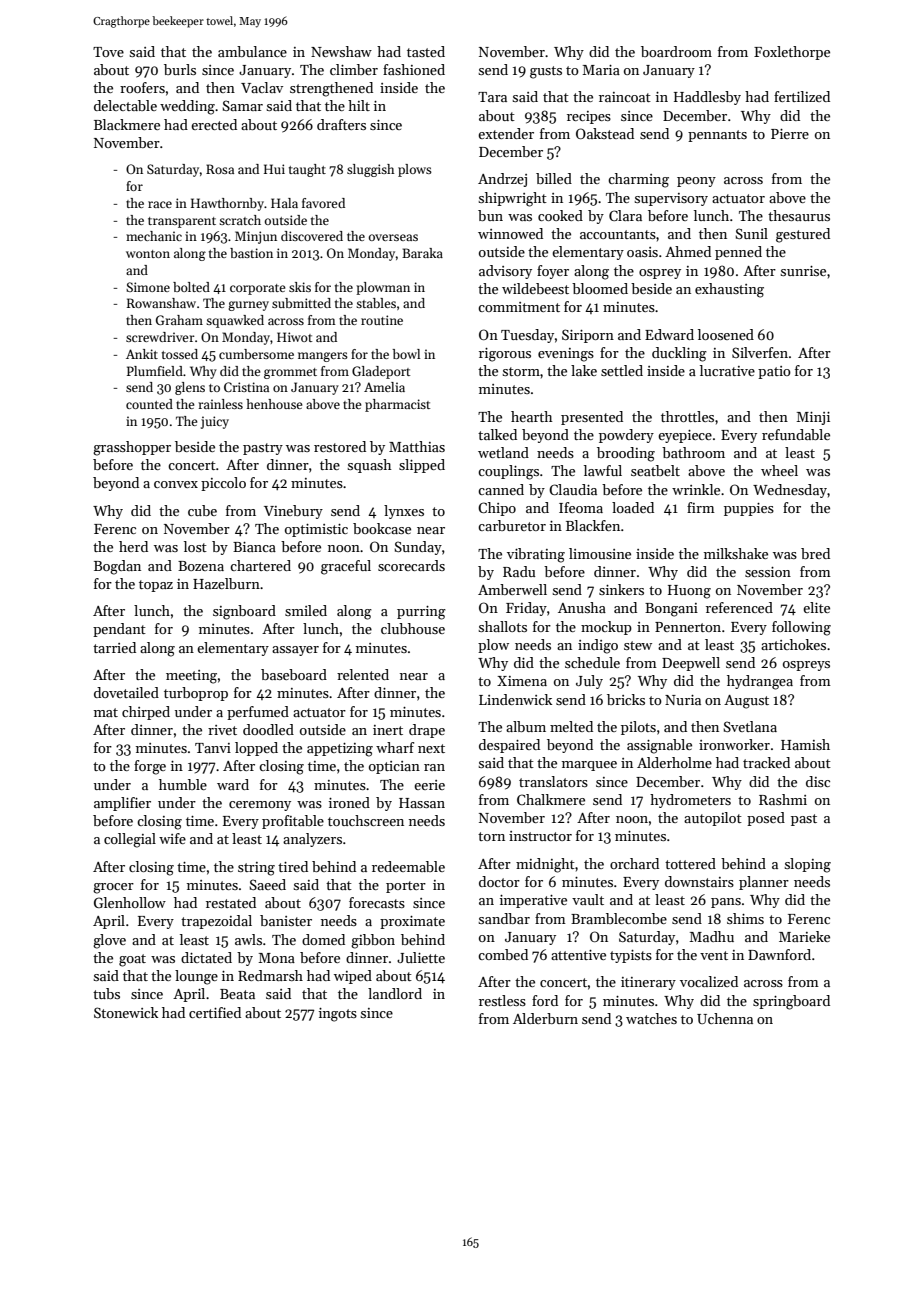 The image size is (924, 1308). I want to click on drape, so click(427, 731).
